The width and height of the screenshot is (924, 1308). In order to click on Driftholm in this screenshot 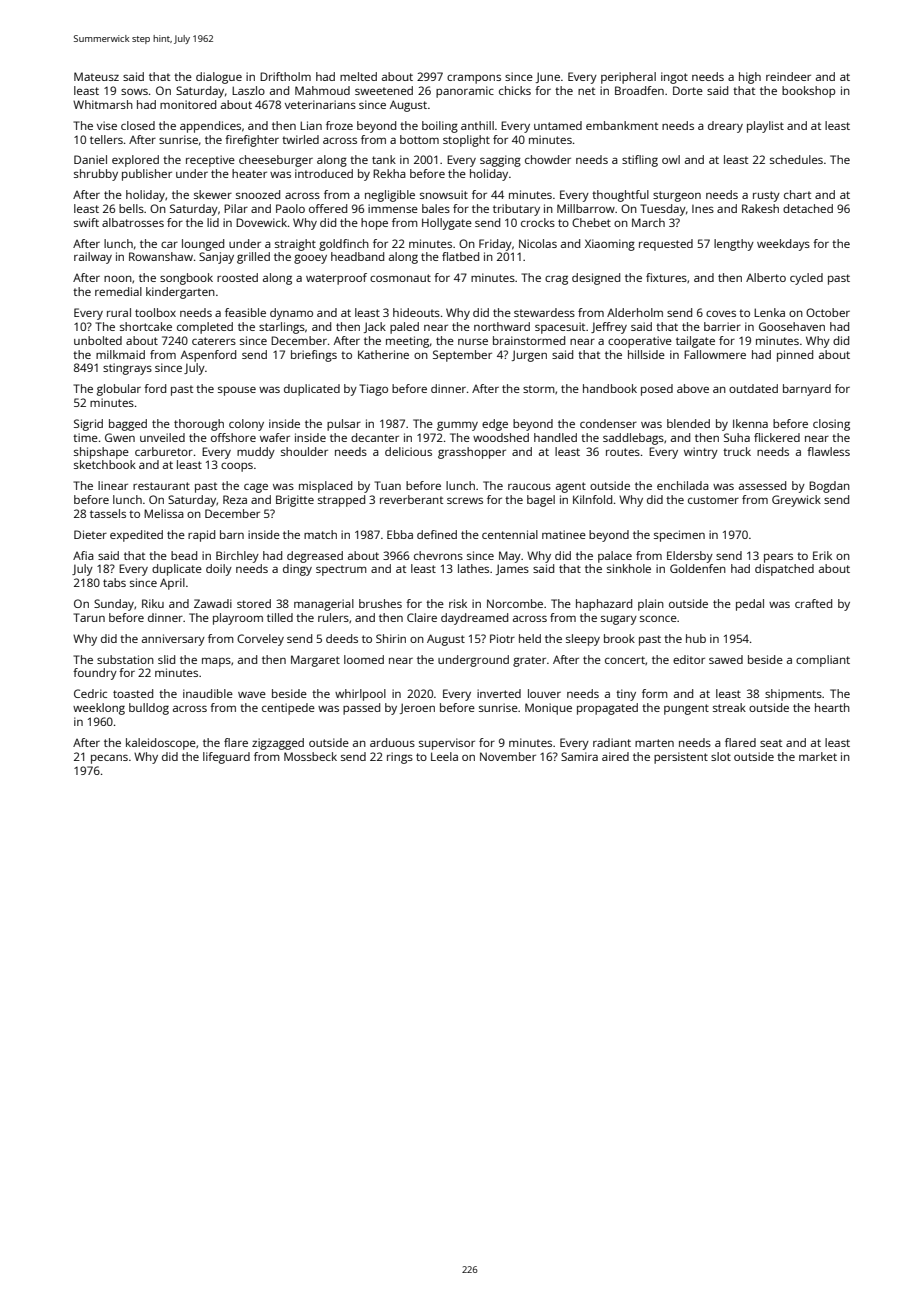, I will do `click(285, 76)`.
